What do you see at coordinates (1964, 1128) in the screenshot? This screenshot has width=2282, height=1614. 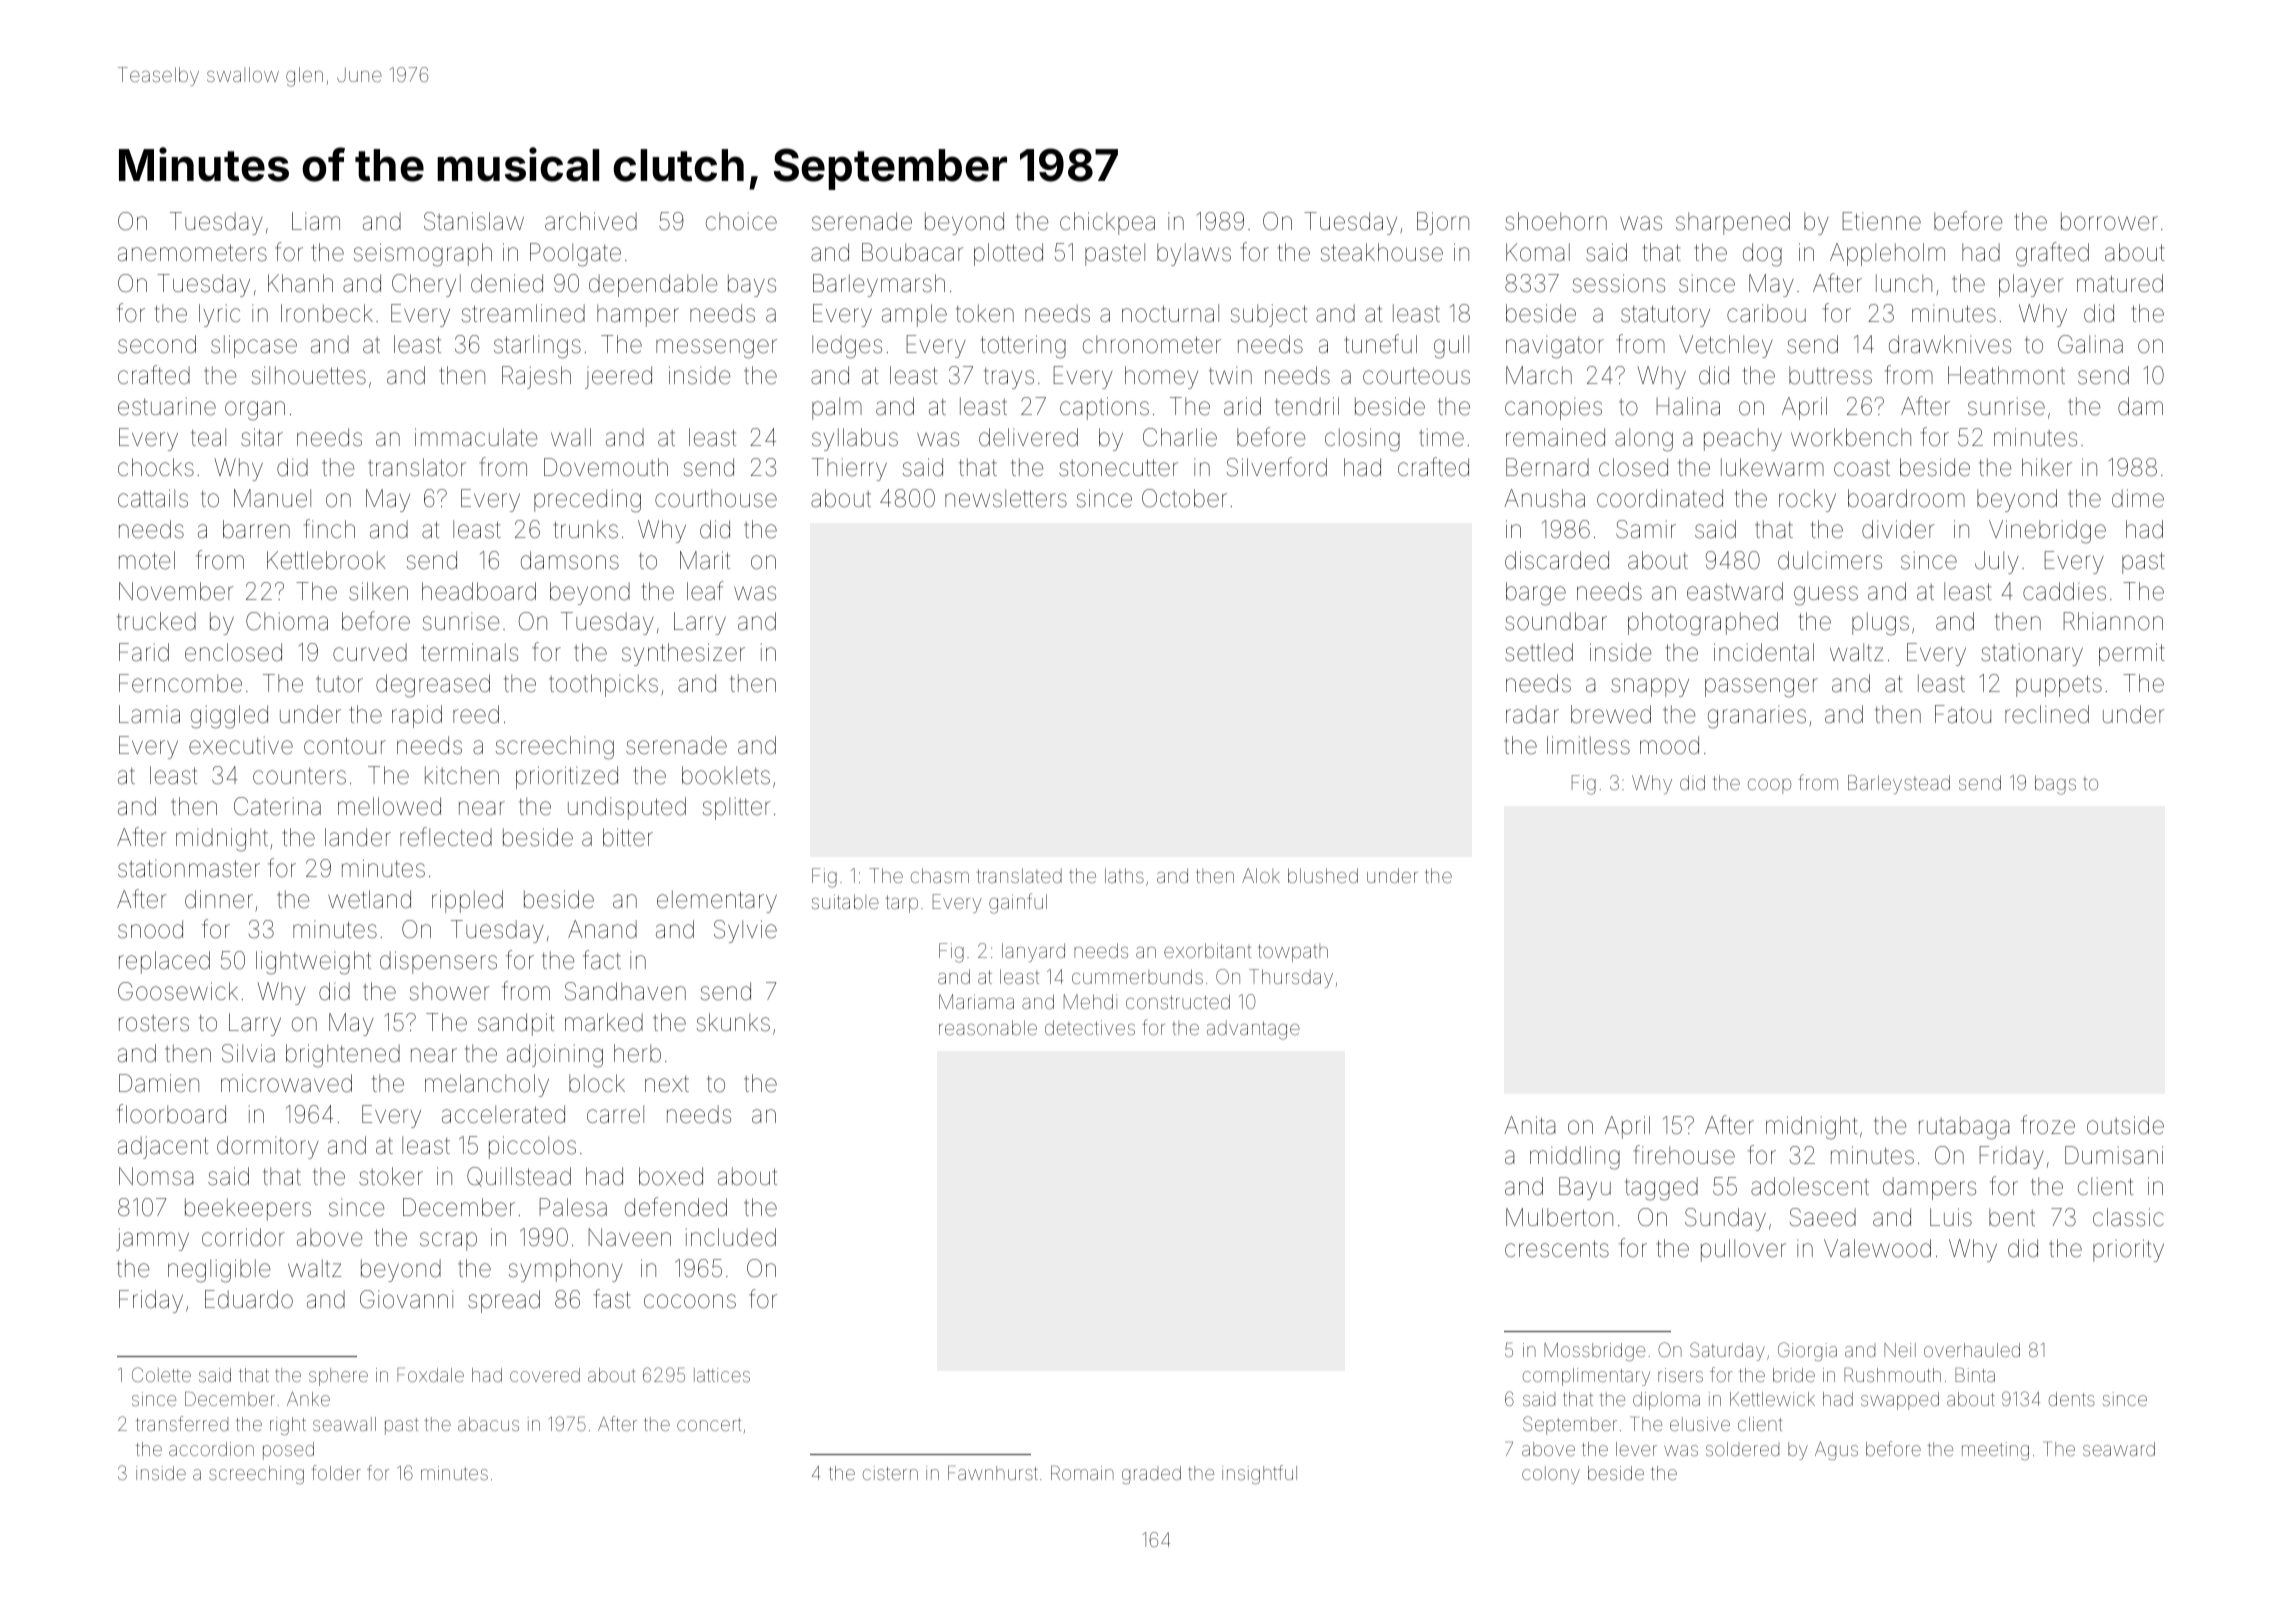 I see `rutabaga` at bounding box center [1964, 1128].
